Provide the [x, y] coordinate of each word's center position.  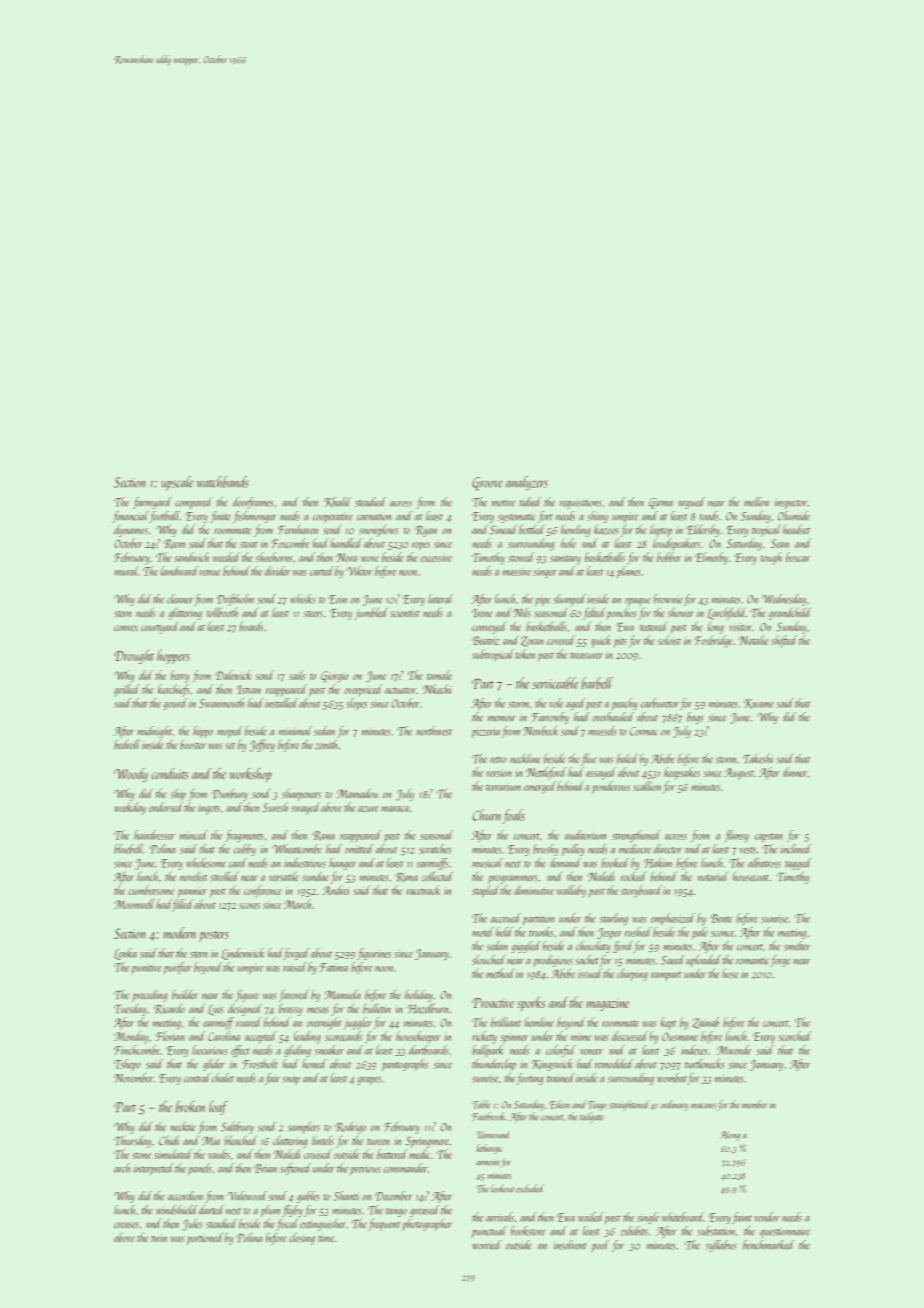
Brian [265, 1168]
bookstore [528, 1231]
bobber [669, 557]
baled [627, 758]
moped [230, 732]
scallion [647, 786]
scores [249, 906]
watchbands [223, 482]
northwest [434, 731]
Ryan [426, 531]
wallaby [571, 891]
